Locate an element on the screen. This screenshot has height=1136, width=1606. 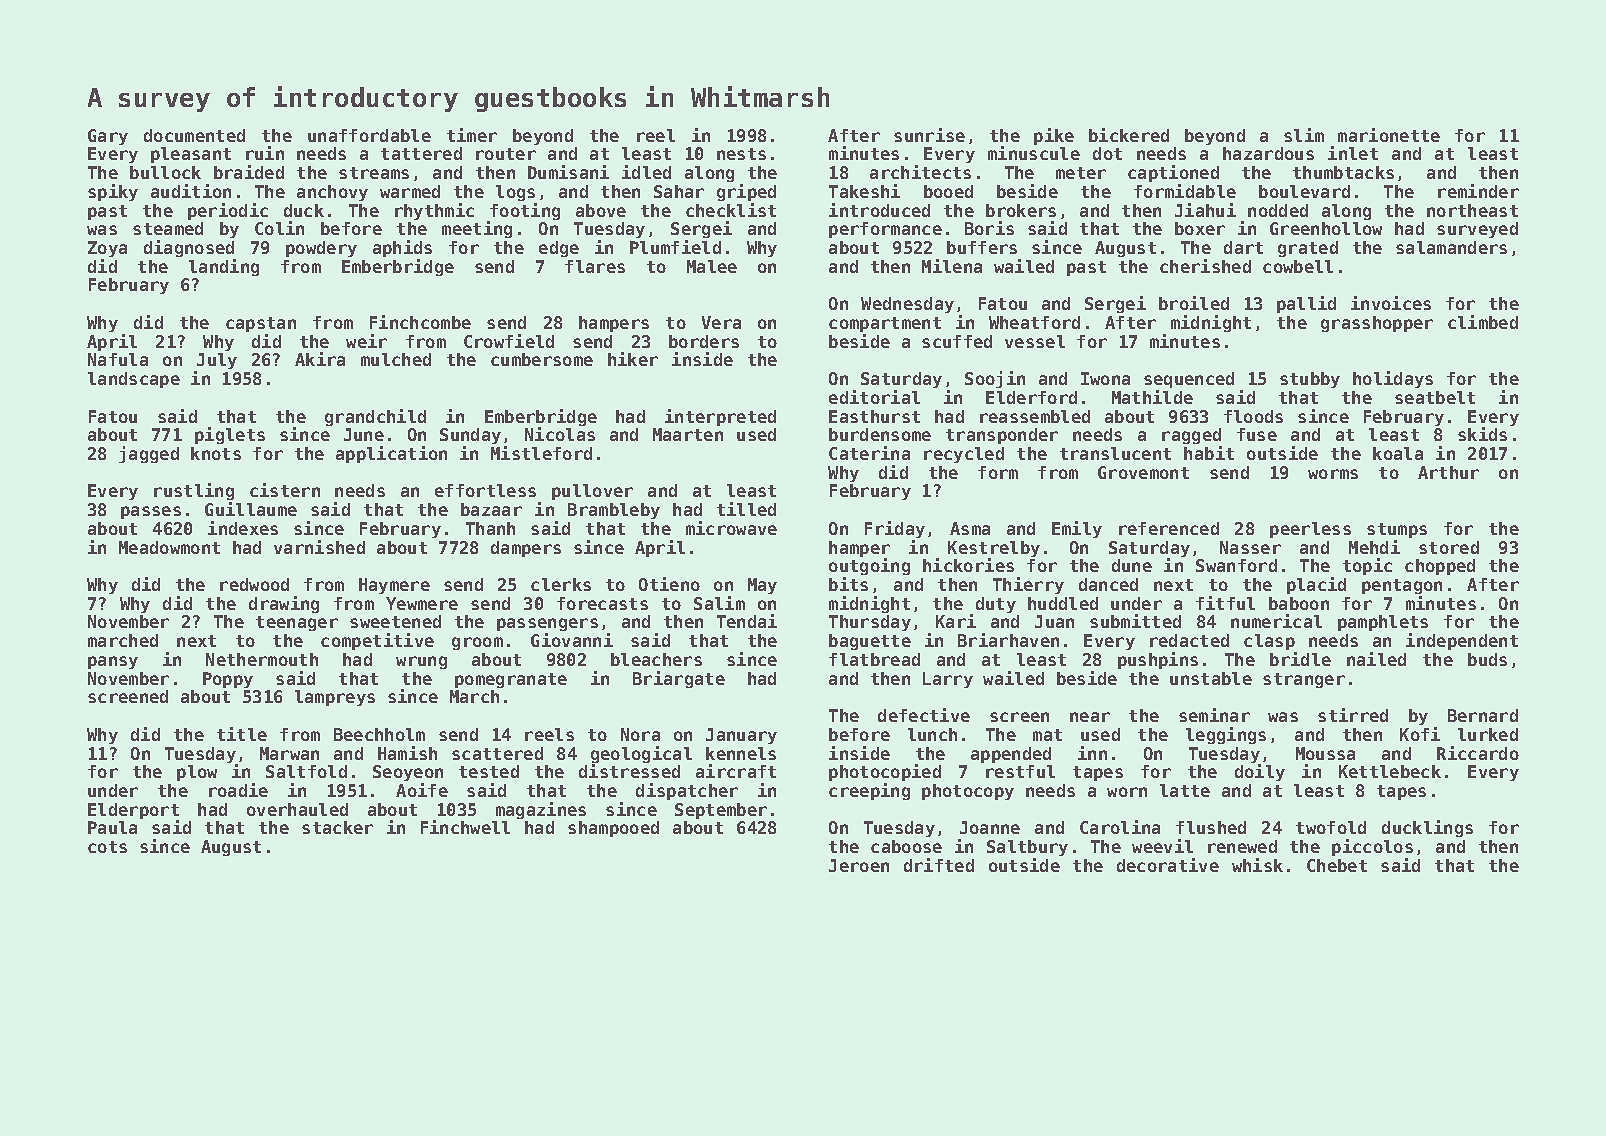
Beechholm is located at coordinates (379, 734).
